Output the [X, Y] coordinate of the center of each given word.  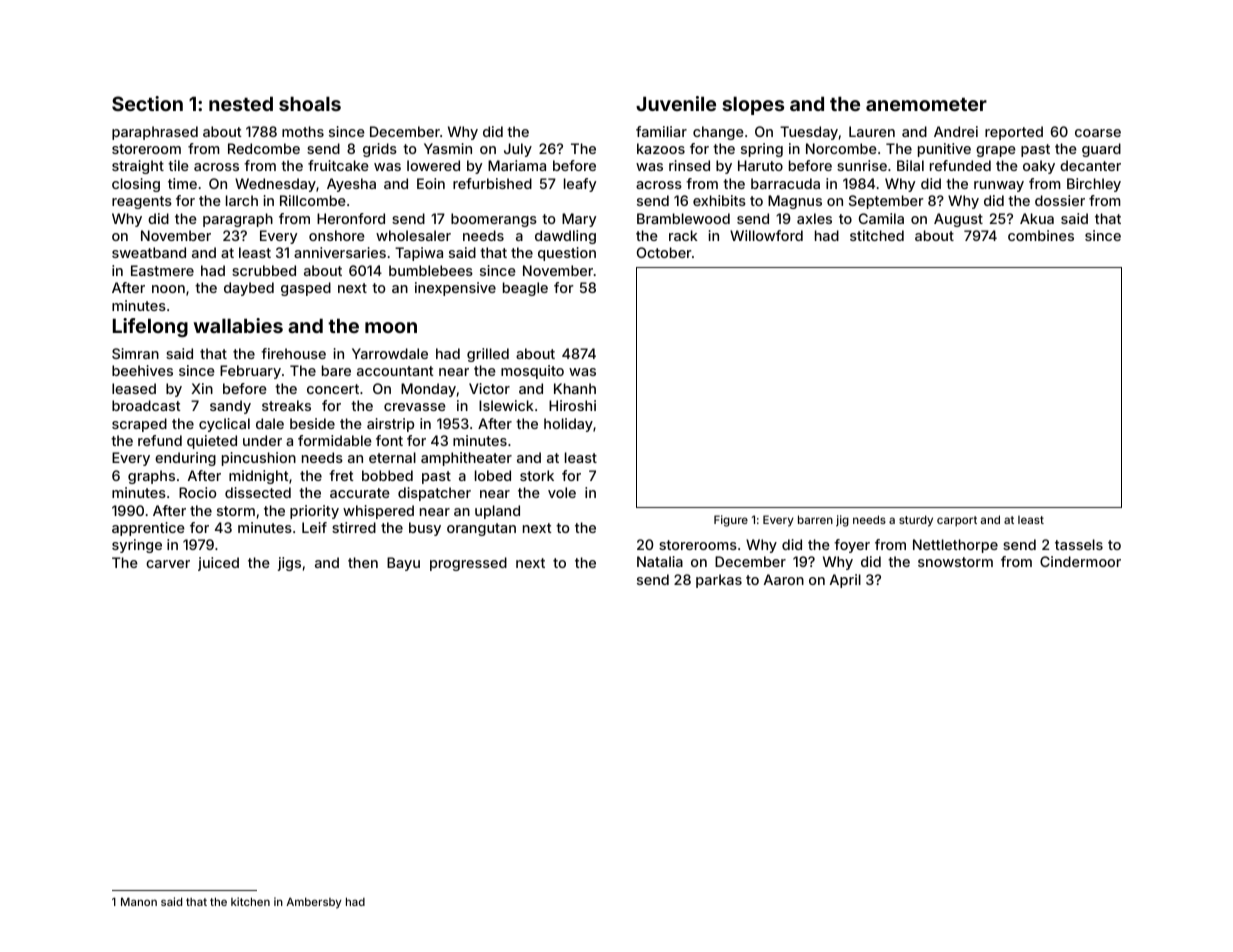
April [845, 581]
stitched [877, 235]
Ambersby [314, 903]
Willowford [766, 235]
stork [537, 475]
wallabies [238, 325]
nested [241, 104]
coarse [1098, 133]
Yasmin [448, 148]
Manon [139, 901]
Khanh [575, 388]
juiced [218, 564]
